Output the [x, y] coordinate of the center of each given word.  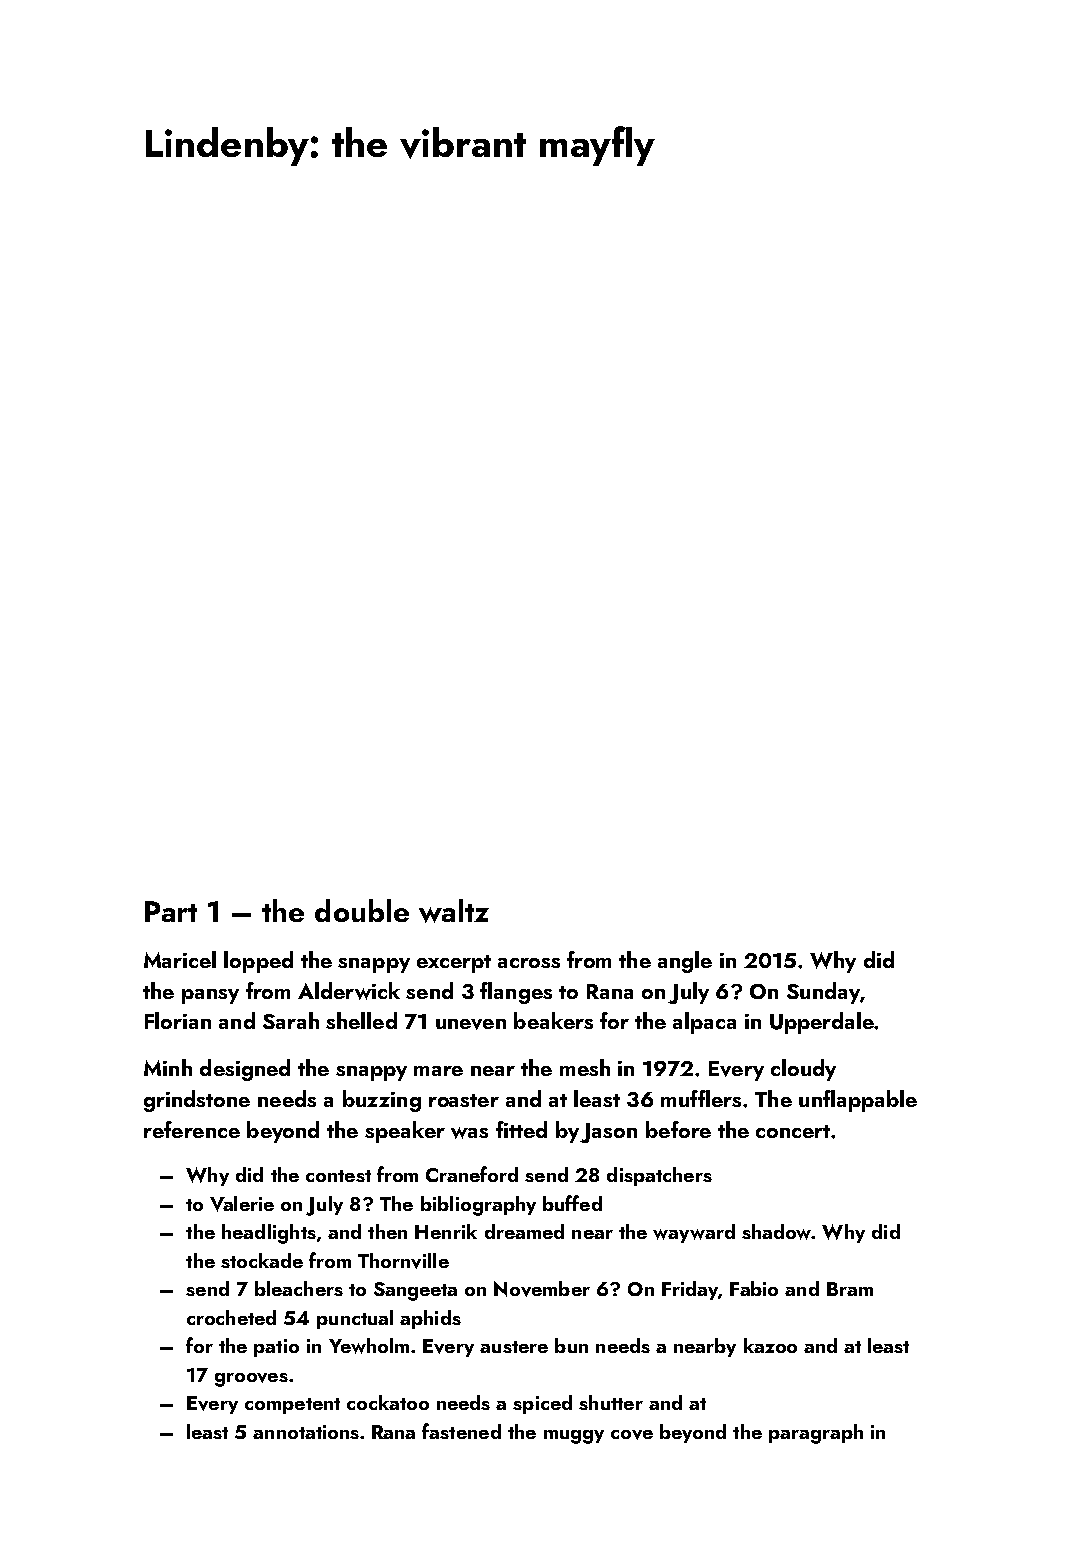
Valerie [242, 1204]
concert [793, 1131]
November [542, 1289]
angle [685, 962]
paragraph [816, 1434]
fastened [461, 1431]
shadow [776, 1232]
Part [171, 911]
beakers [553, 1020]
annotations [306, 1432]
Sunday [823, 993]
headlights [269, 1234]
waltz [454, 911]
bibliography [478, 1206]
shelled [361, 1020]
